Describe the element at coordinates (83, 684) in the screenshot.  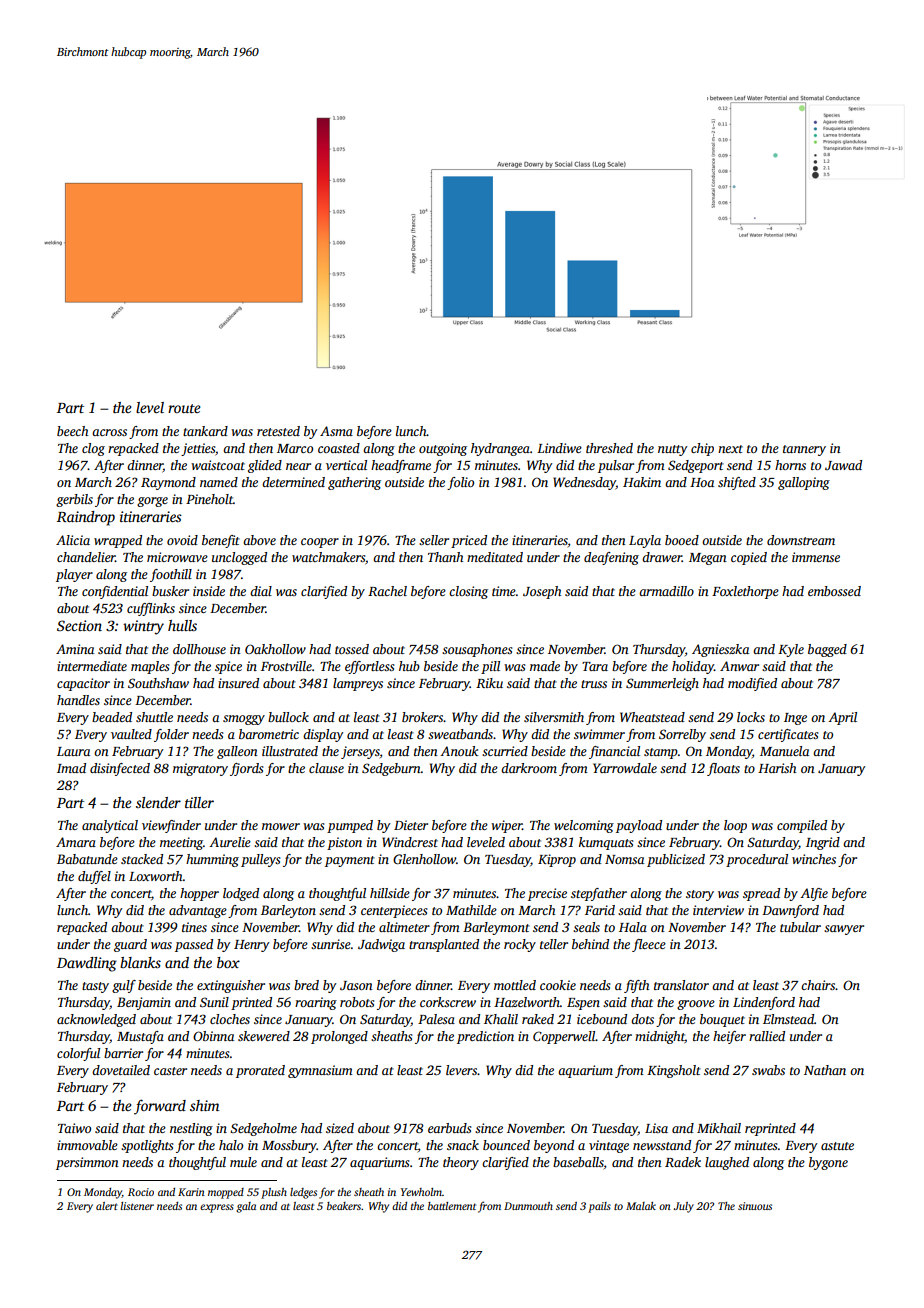
I see `capacitor` at that location.
